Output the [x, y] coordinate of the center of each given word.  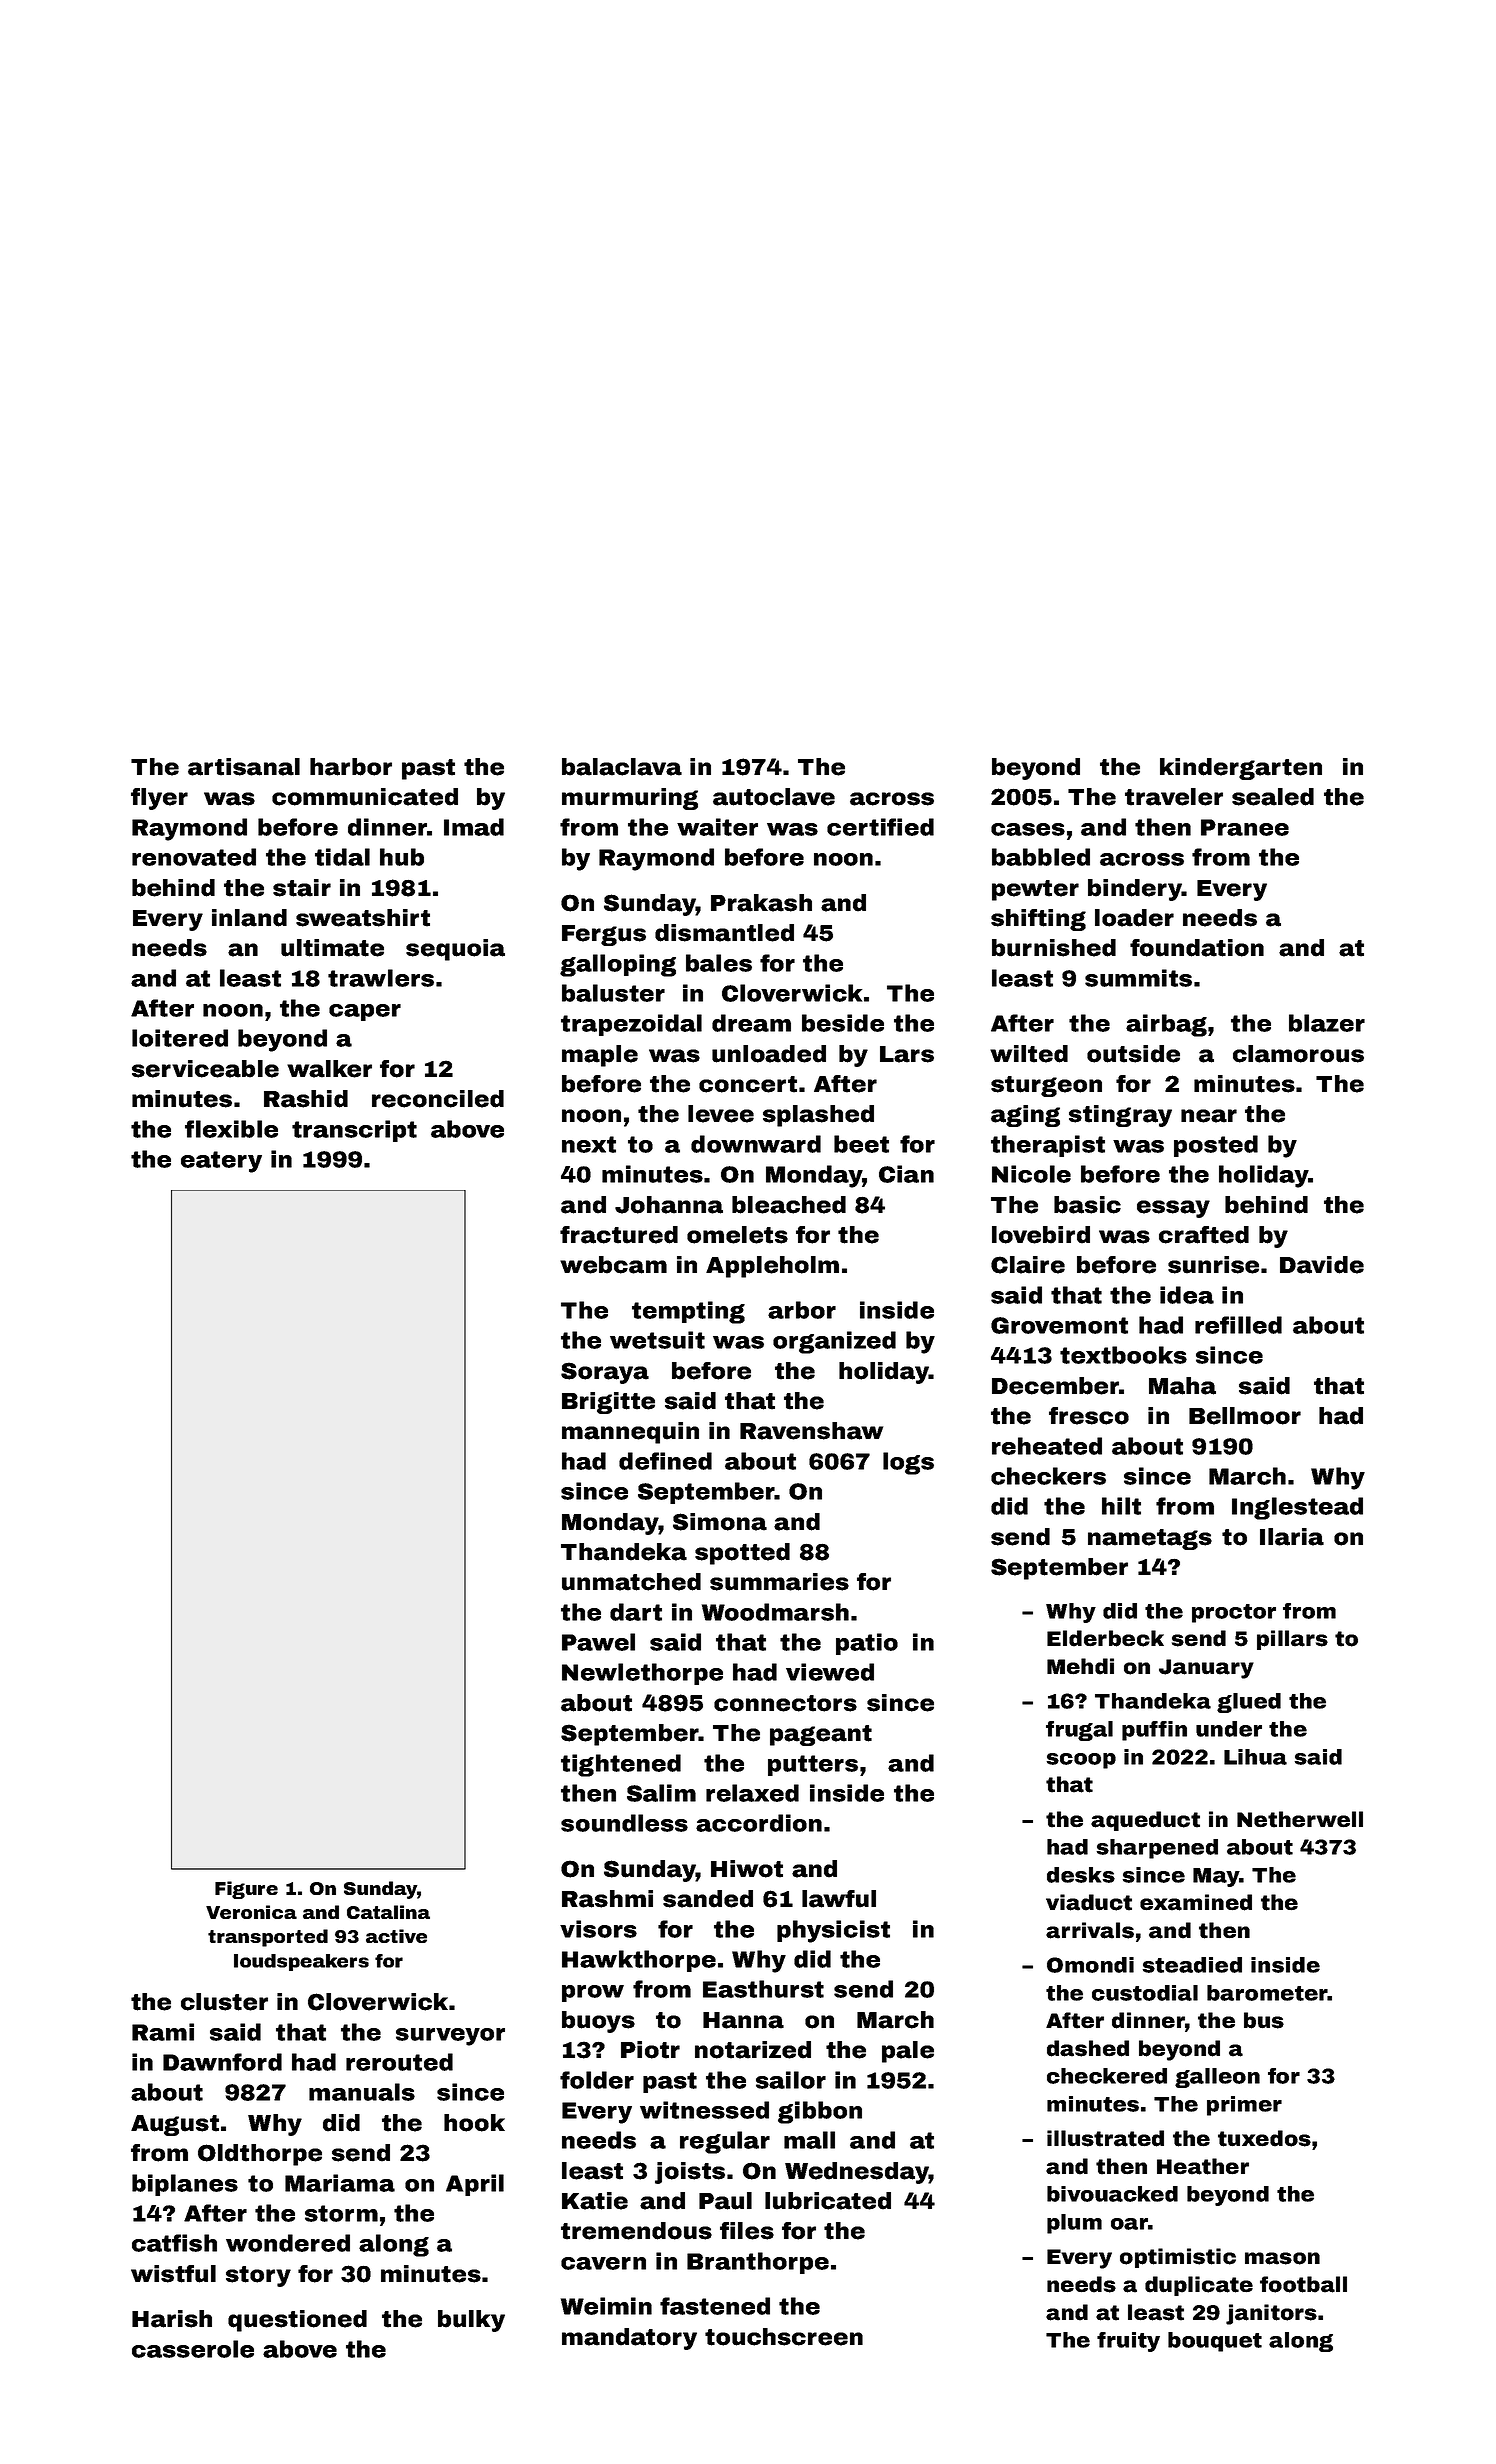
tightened [621, 1765]
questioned [297, 2321]
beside [843, 1023]
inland [249, 918]
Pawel [598, 1642]
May [1216, 1877]
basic [1087, 1205]
